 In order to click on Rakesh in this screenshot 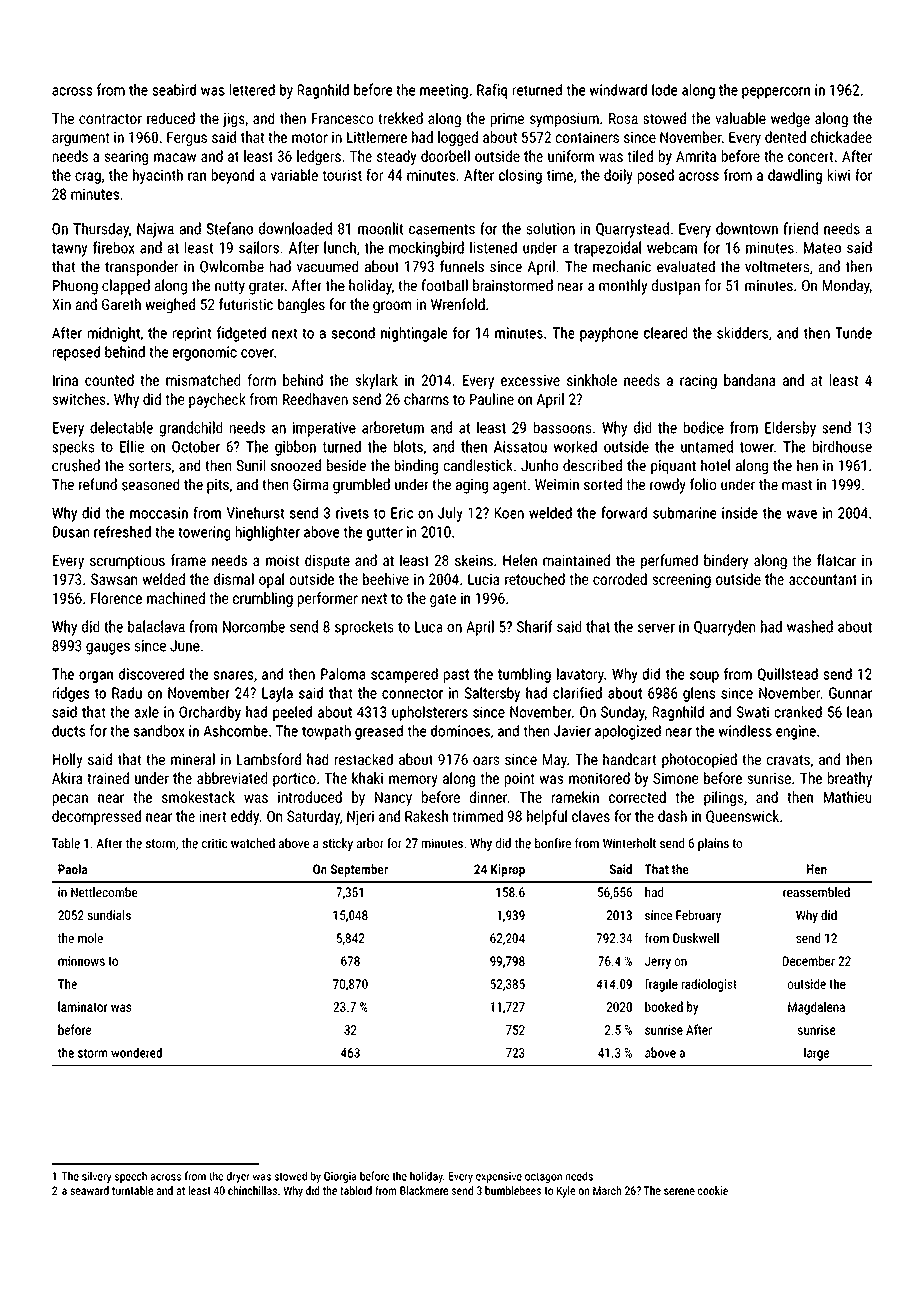, I will do `click(426, 816)`.
